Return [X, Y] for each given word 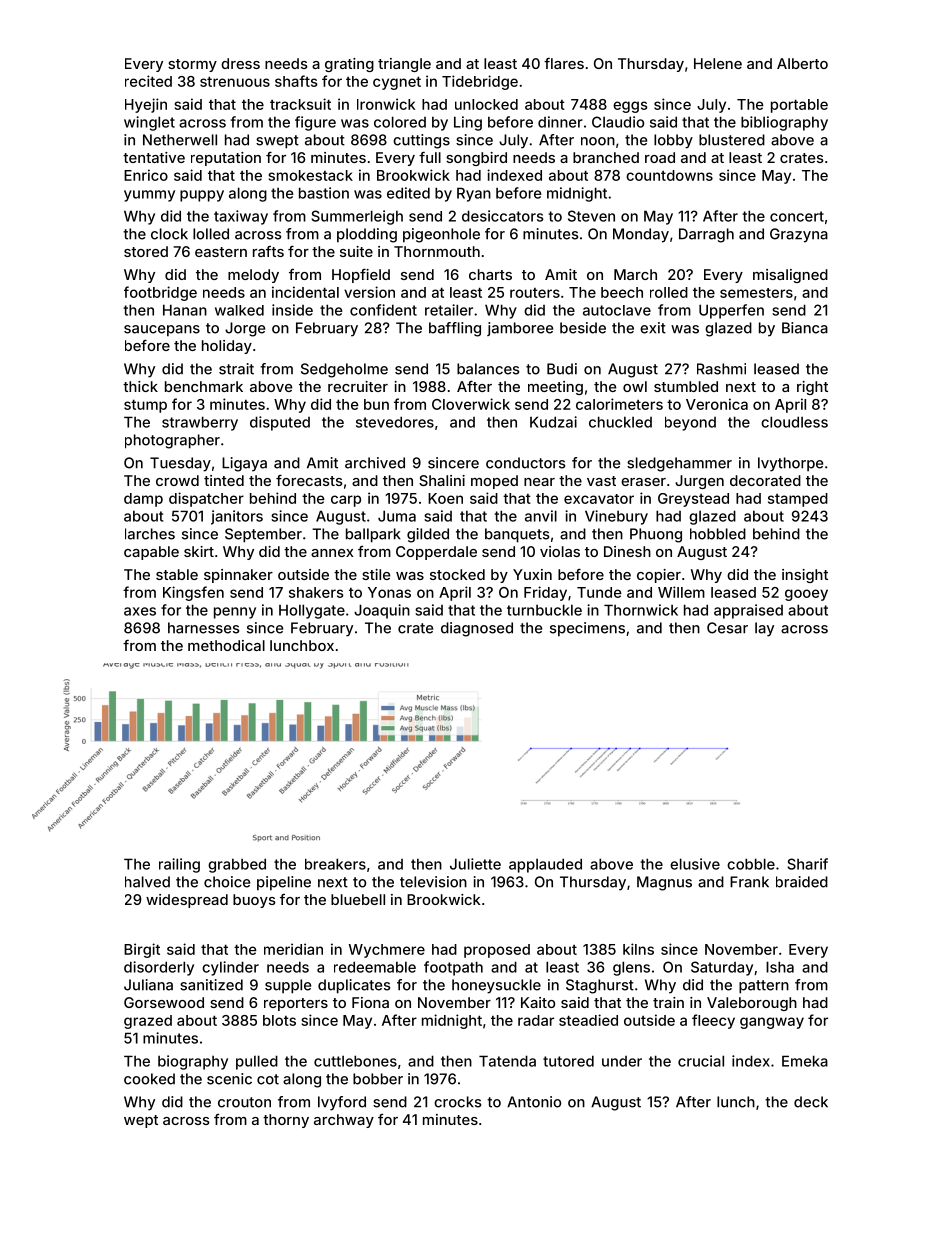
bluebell [358, 899]
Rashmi [721, 369]
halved [147, 882]
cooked [149, 1079]
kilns [638, 949]
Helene [718, 63]
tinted [224, 480]
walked [239, 310]
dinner [560, 122]
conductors [525, 463]
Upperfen [731, 311]
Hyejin [146, 105]
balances [488, 369]
